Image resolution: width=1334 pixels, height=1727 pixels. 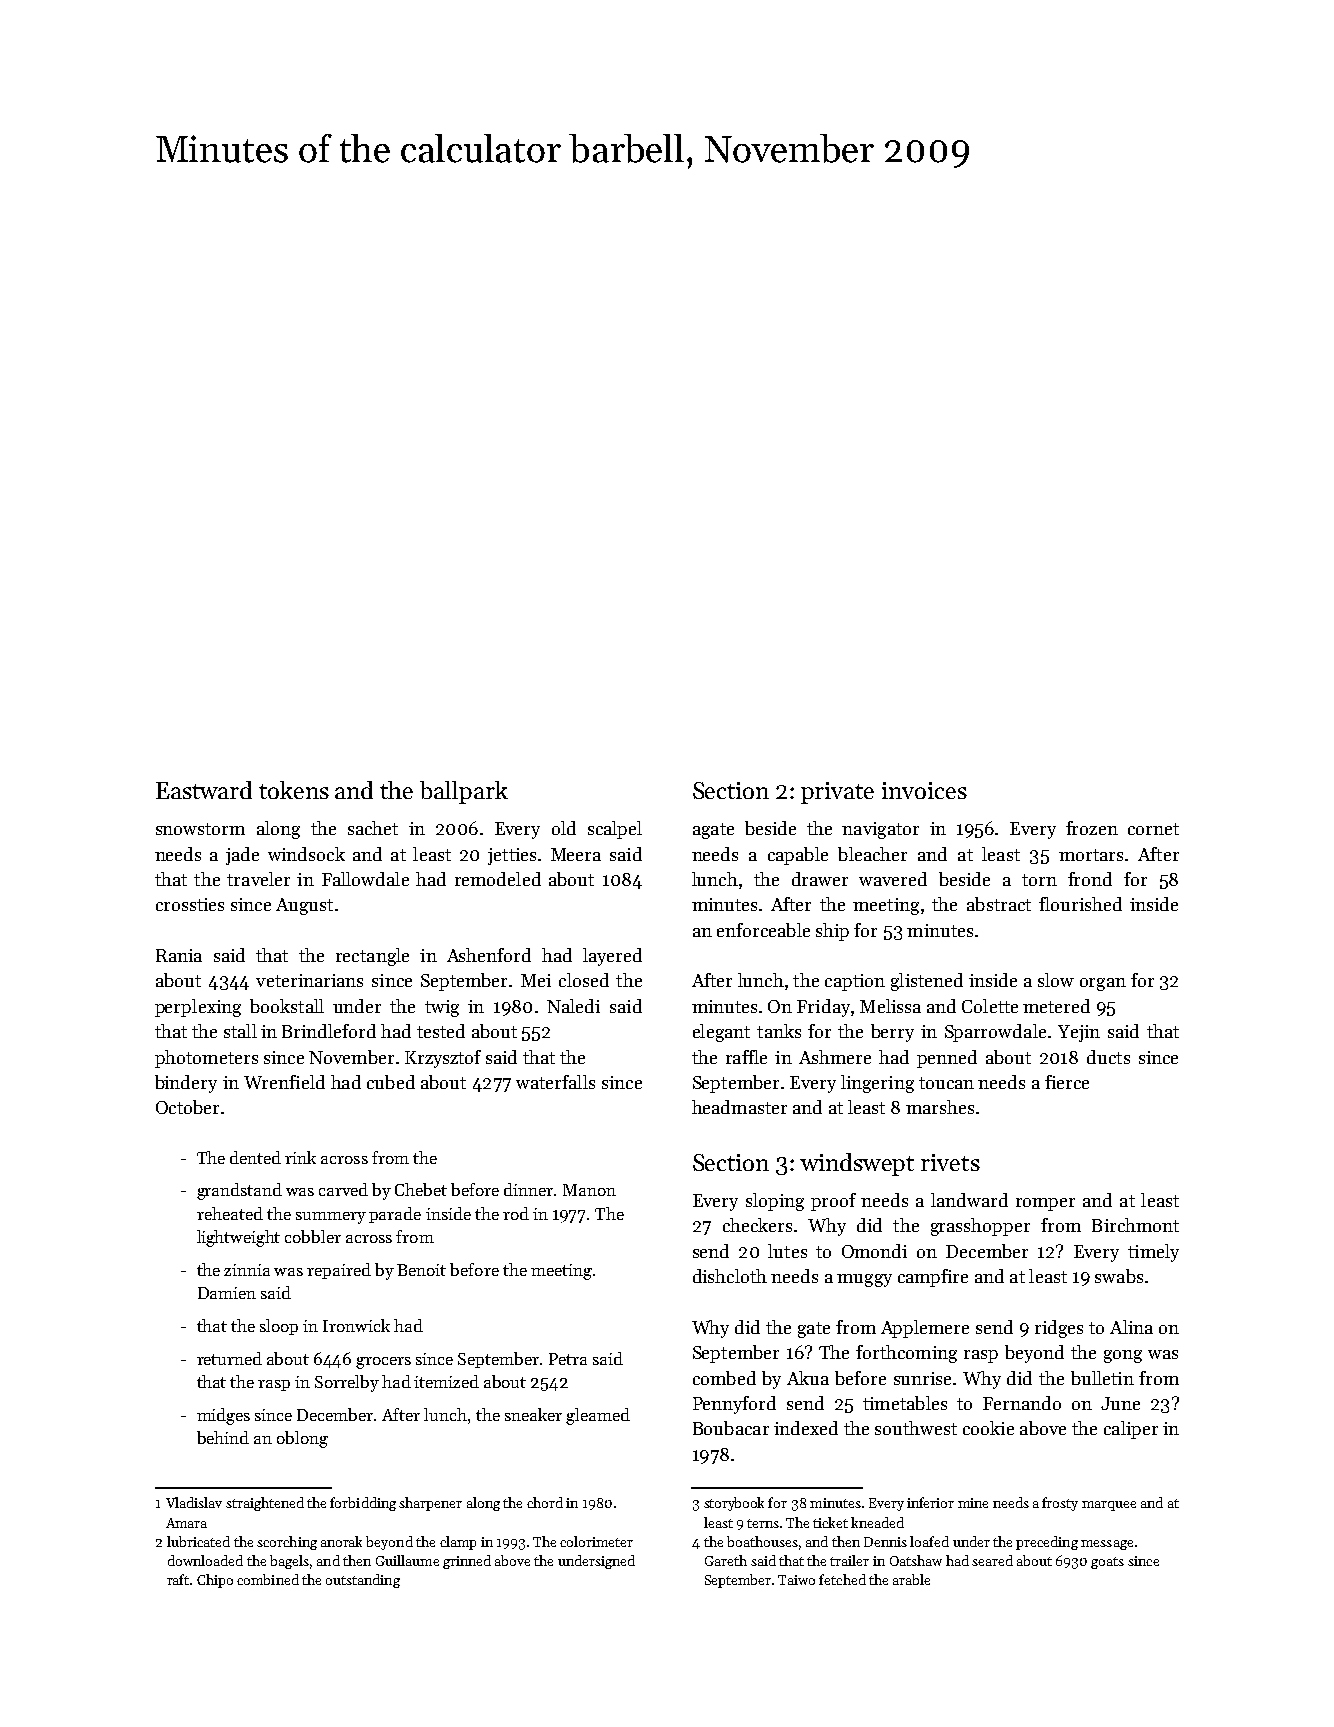 What do you see at coordinates (857, 1164) in the screenshot?
I see `windswept` at bounding box center [857, 1164].
